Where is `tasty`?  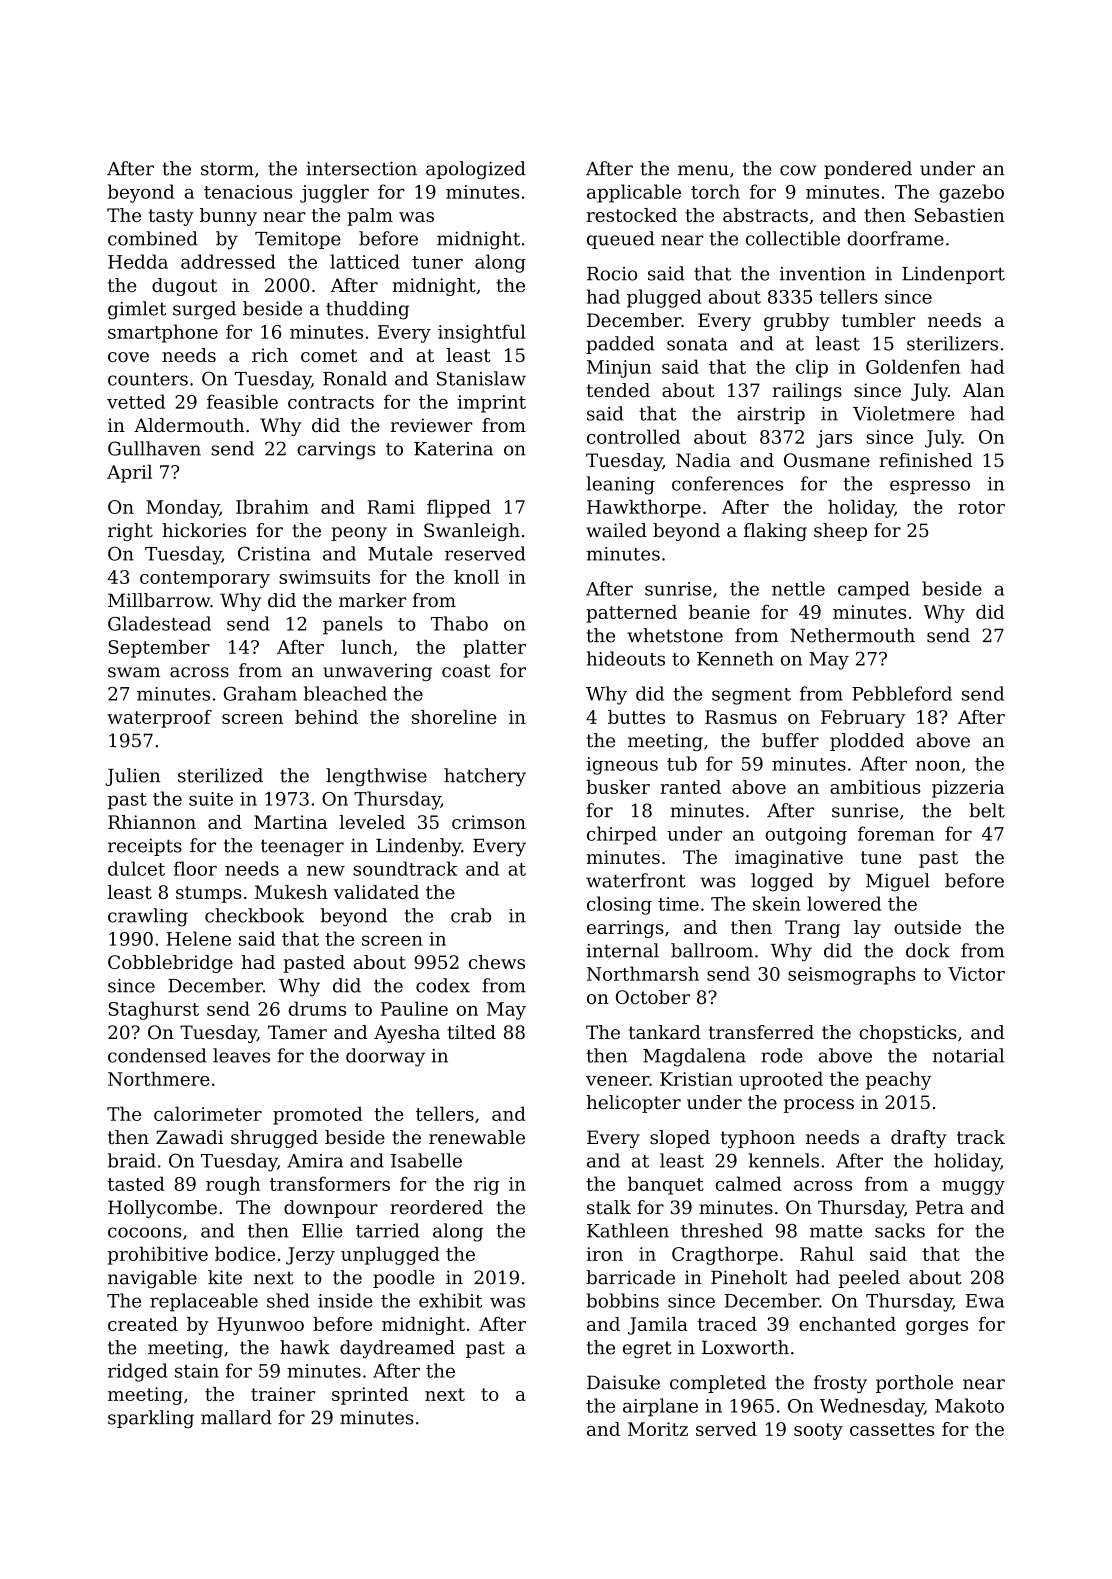
tasty is located at coordinates (171, 217).
